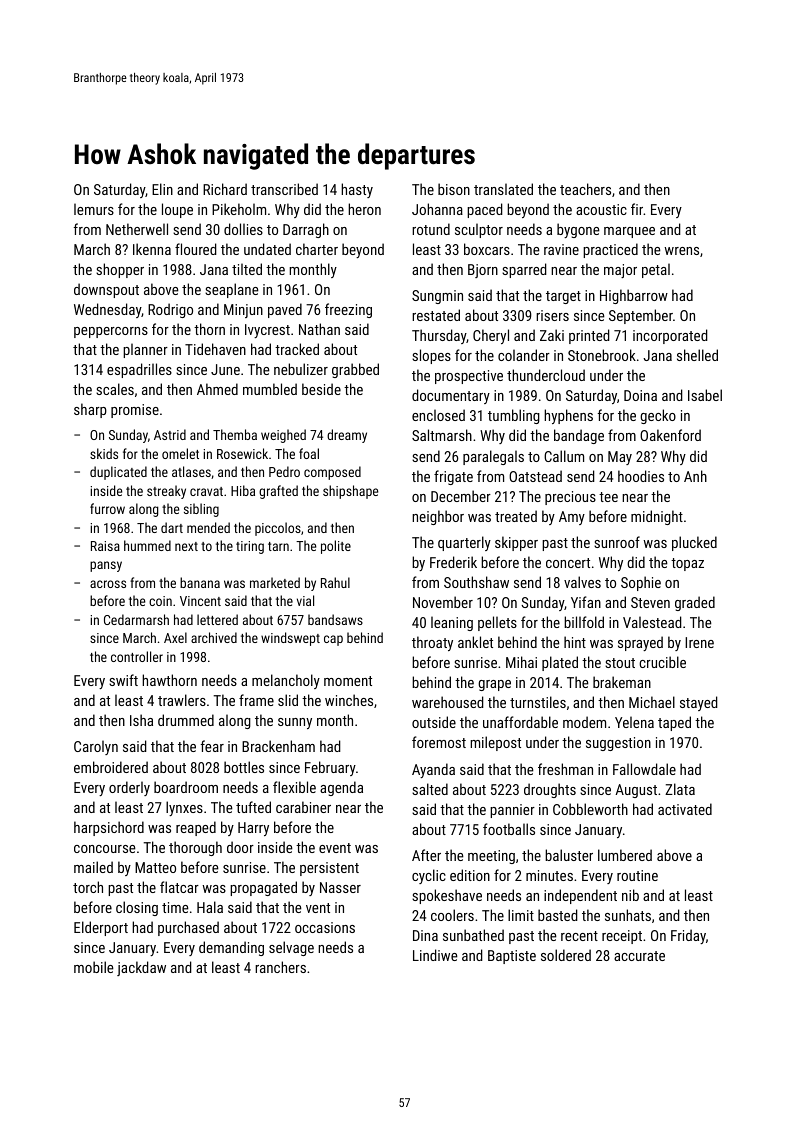 The width and height of the screenshot is (797, 1131). What do you see at coordinates (578, 230) in the screenshot?
I see `bygone` at bounding box center [578, 230].
